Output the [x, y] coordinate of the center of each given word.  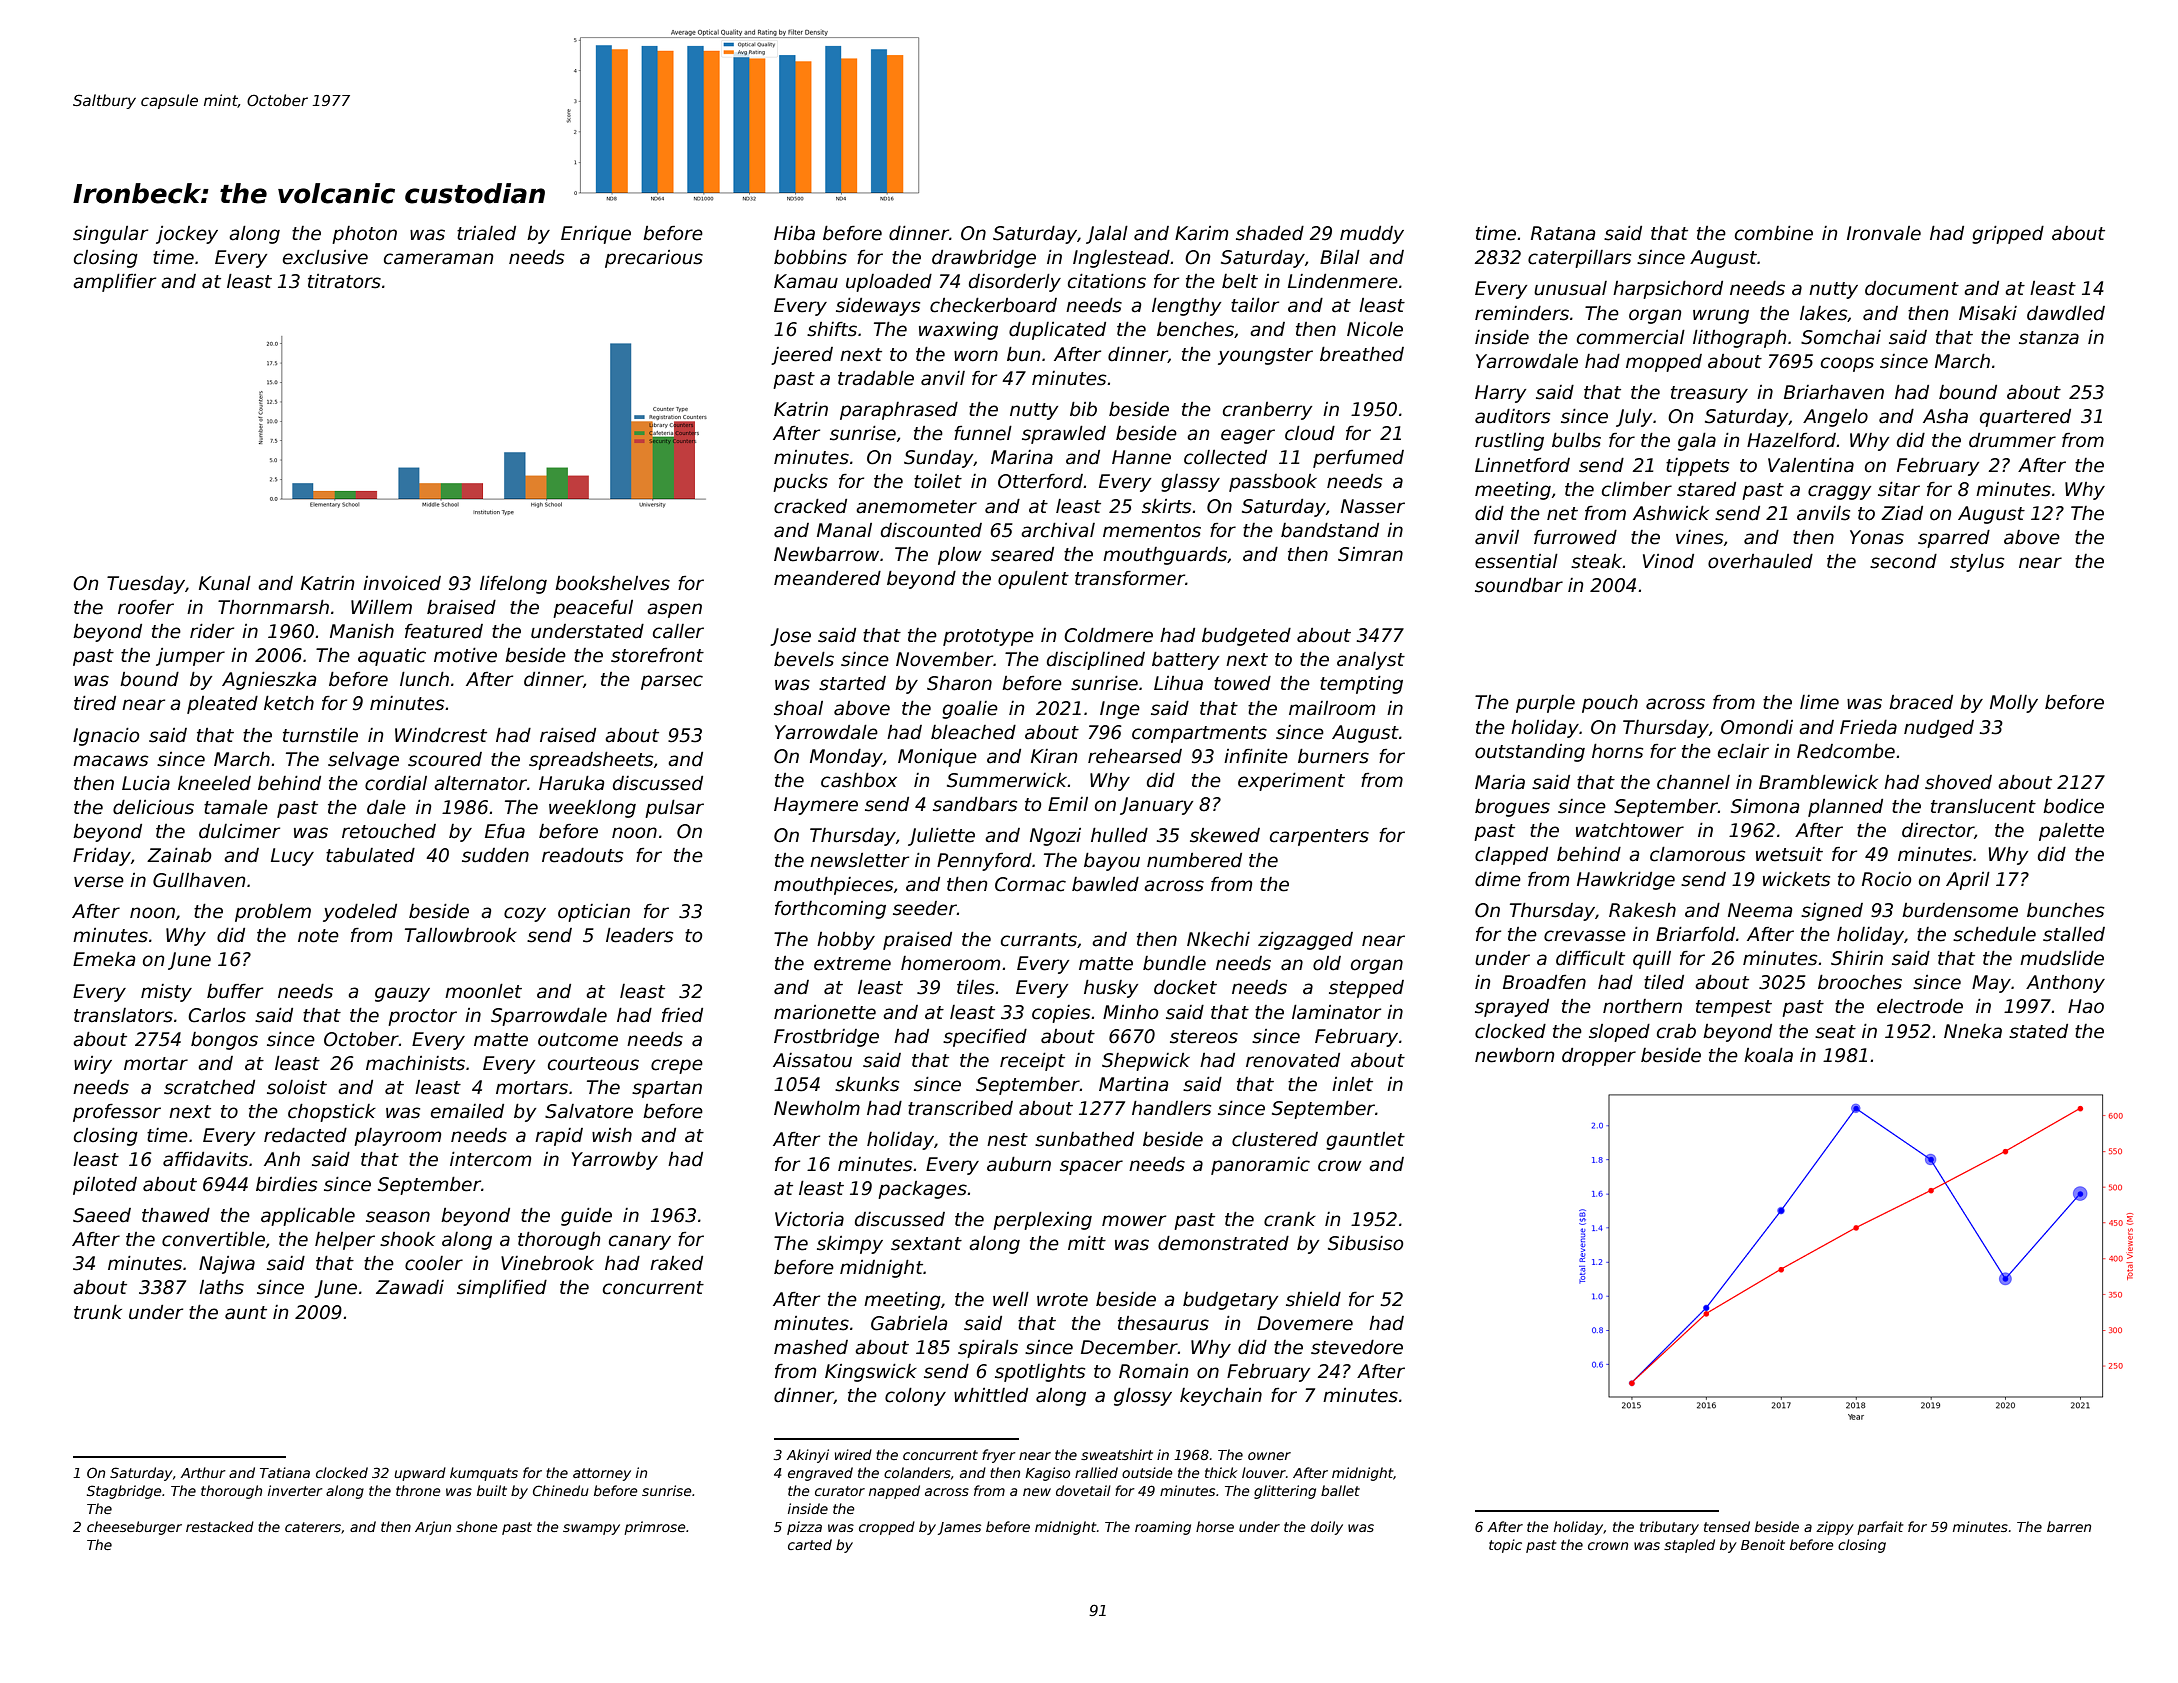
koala [1768, 1055]
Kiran [1054, 756]
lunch [424, 679]
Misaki [1988, 313]
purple [1545, 704]
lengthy [1186, 307]
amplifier [114, 283]
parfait [1880, 1528]
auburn [1019, 1164]
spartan [667, 1089]
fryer [999, 1456]
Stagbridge [124, 1492]
